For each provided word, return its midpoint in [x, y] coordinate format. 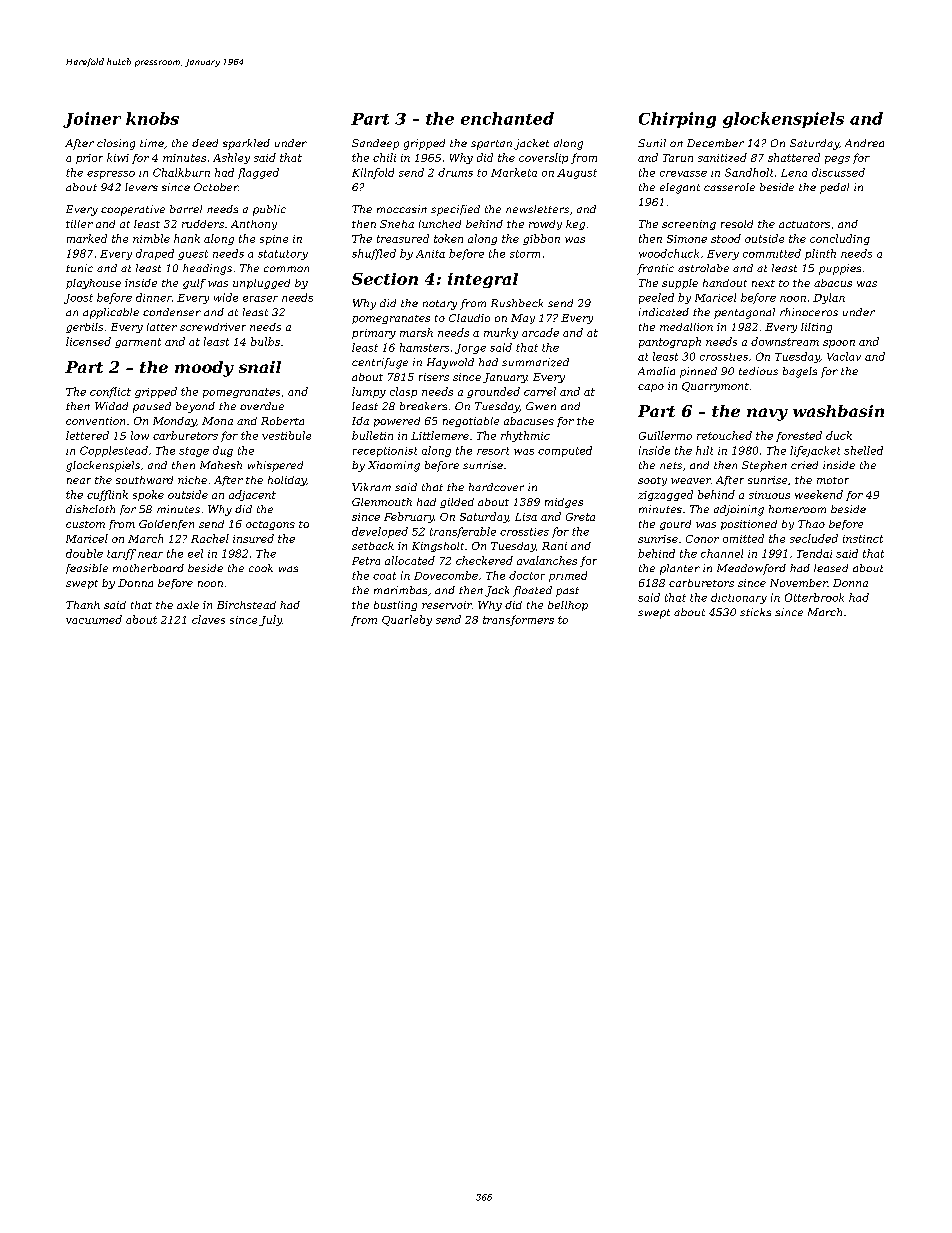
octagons [270, 525]
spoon [839, 344]
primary [374, 334]
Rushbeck [517, 303]
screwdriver [213, 327]
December [715, 143]
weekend [819, 494]
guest [193, 255]
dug [223, 451]
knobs [152, 118]
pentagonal [744, 313]
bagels [800, 372]
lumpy [369, 392]
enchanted [507, 118]
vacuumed [94, 619]
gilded [457, 503]
